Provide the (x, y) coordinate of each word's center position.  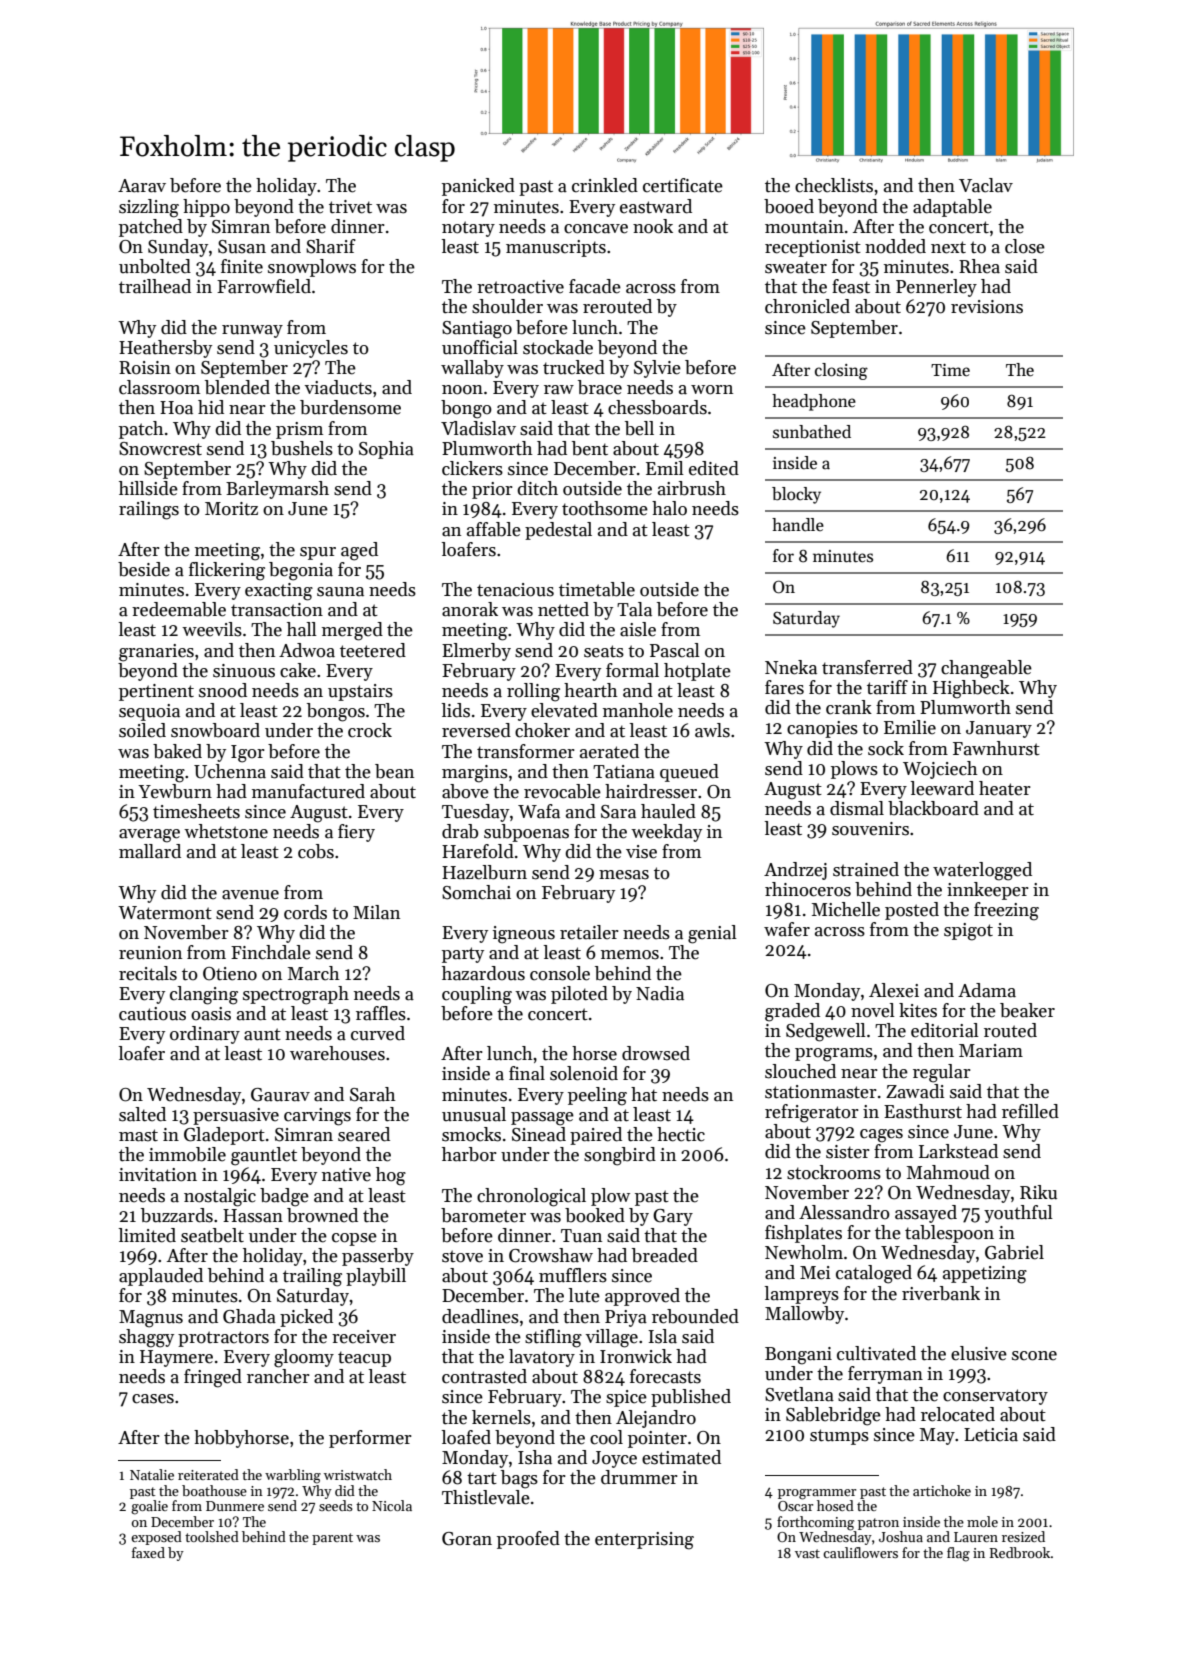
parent (332, 1539)
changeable (986, 669)
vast (807, 1553)
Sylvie (657, 369)
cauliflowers (860, 1552)
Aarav (142, 186)
